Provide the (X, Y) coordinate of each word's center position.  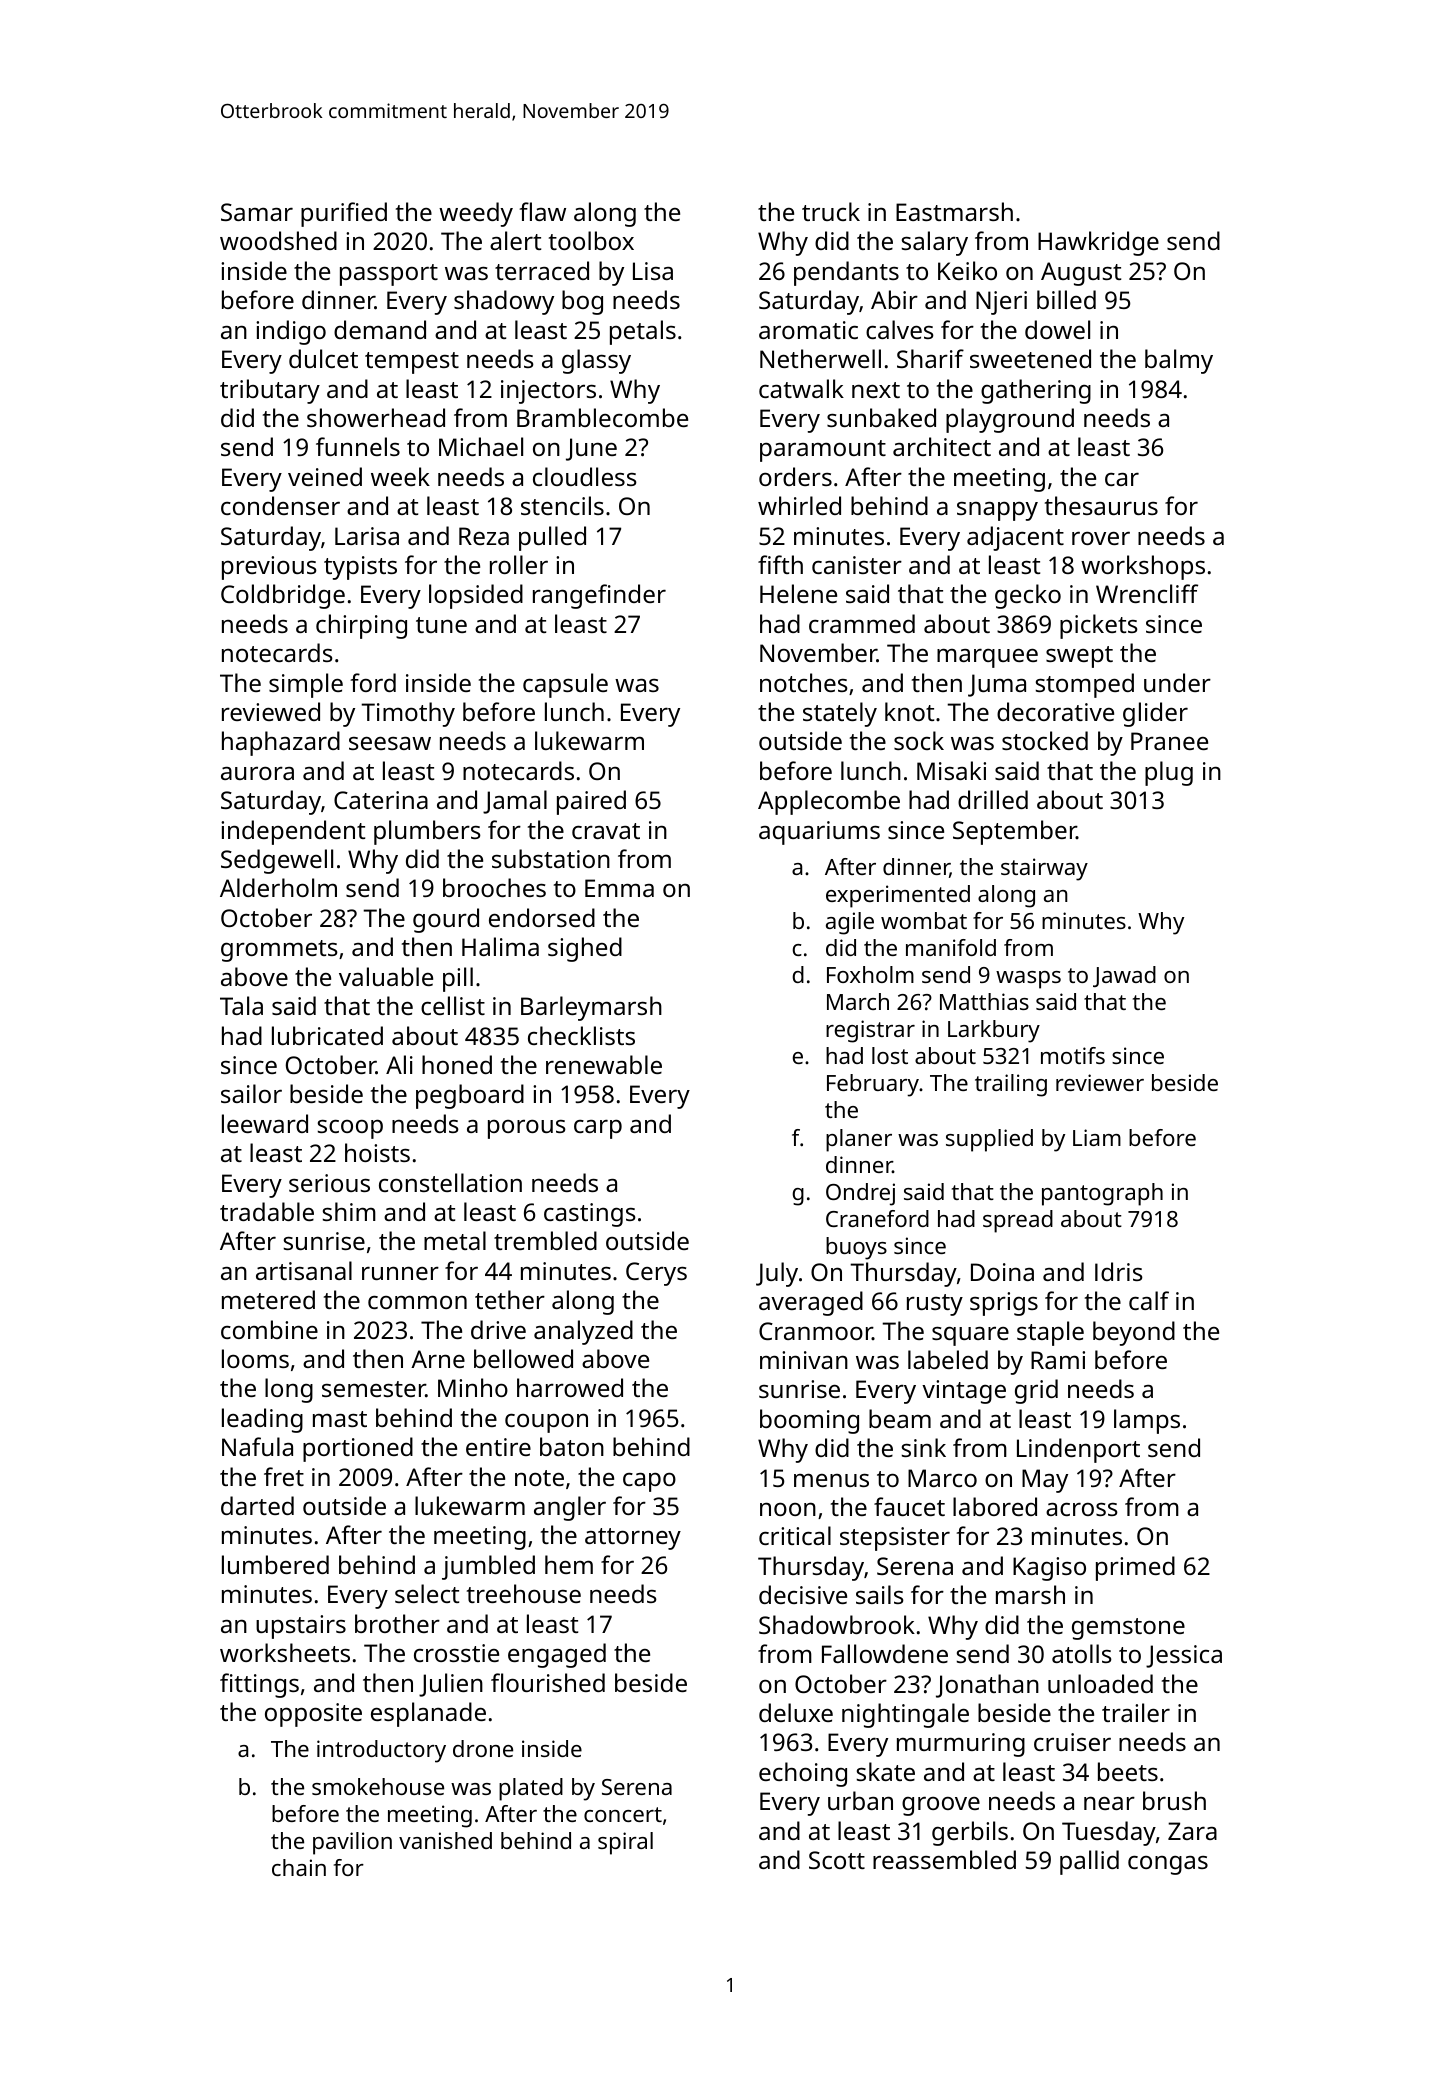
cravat (606, 831)
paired (591, 802)
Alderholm (278, 887)
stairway (1044, 869)
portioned (358, 1449)
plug (1169, 773)
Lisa (653, 271)
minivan (804, 1360)
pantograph (1102, 1194)
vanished (445, 1840)
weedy (476, 214)
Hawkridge (1098, 243)
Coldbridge (283, 596)
